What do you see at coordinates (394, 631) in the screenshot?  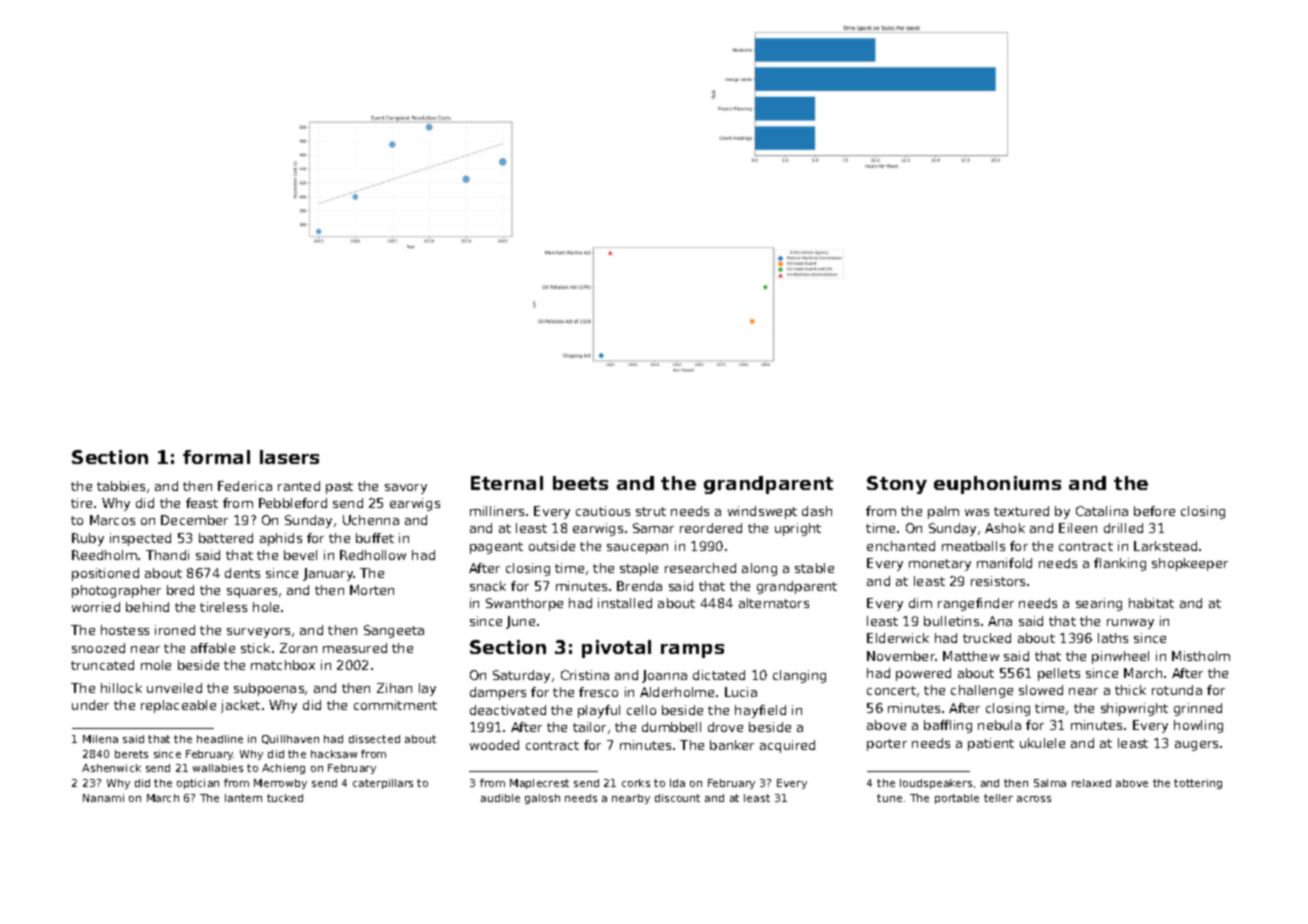 I see `Sangeeta` at bounding box center [394, 631].
